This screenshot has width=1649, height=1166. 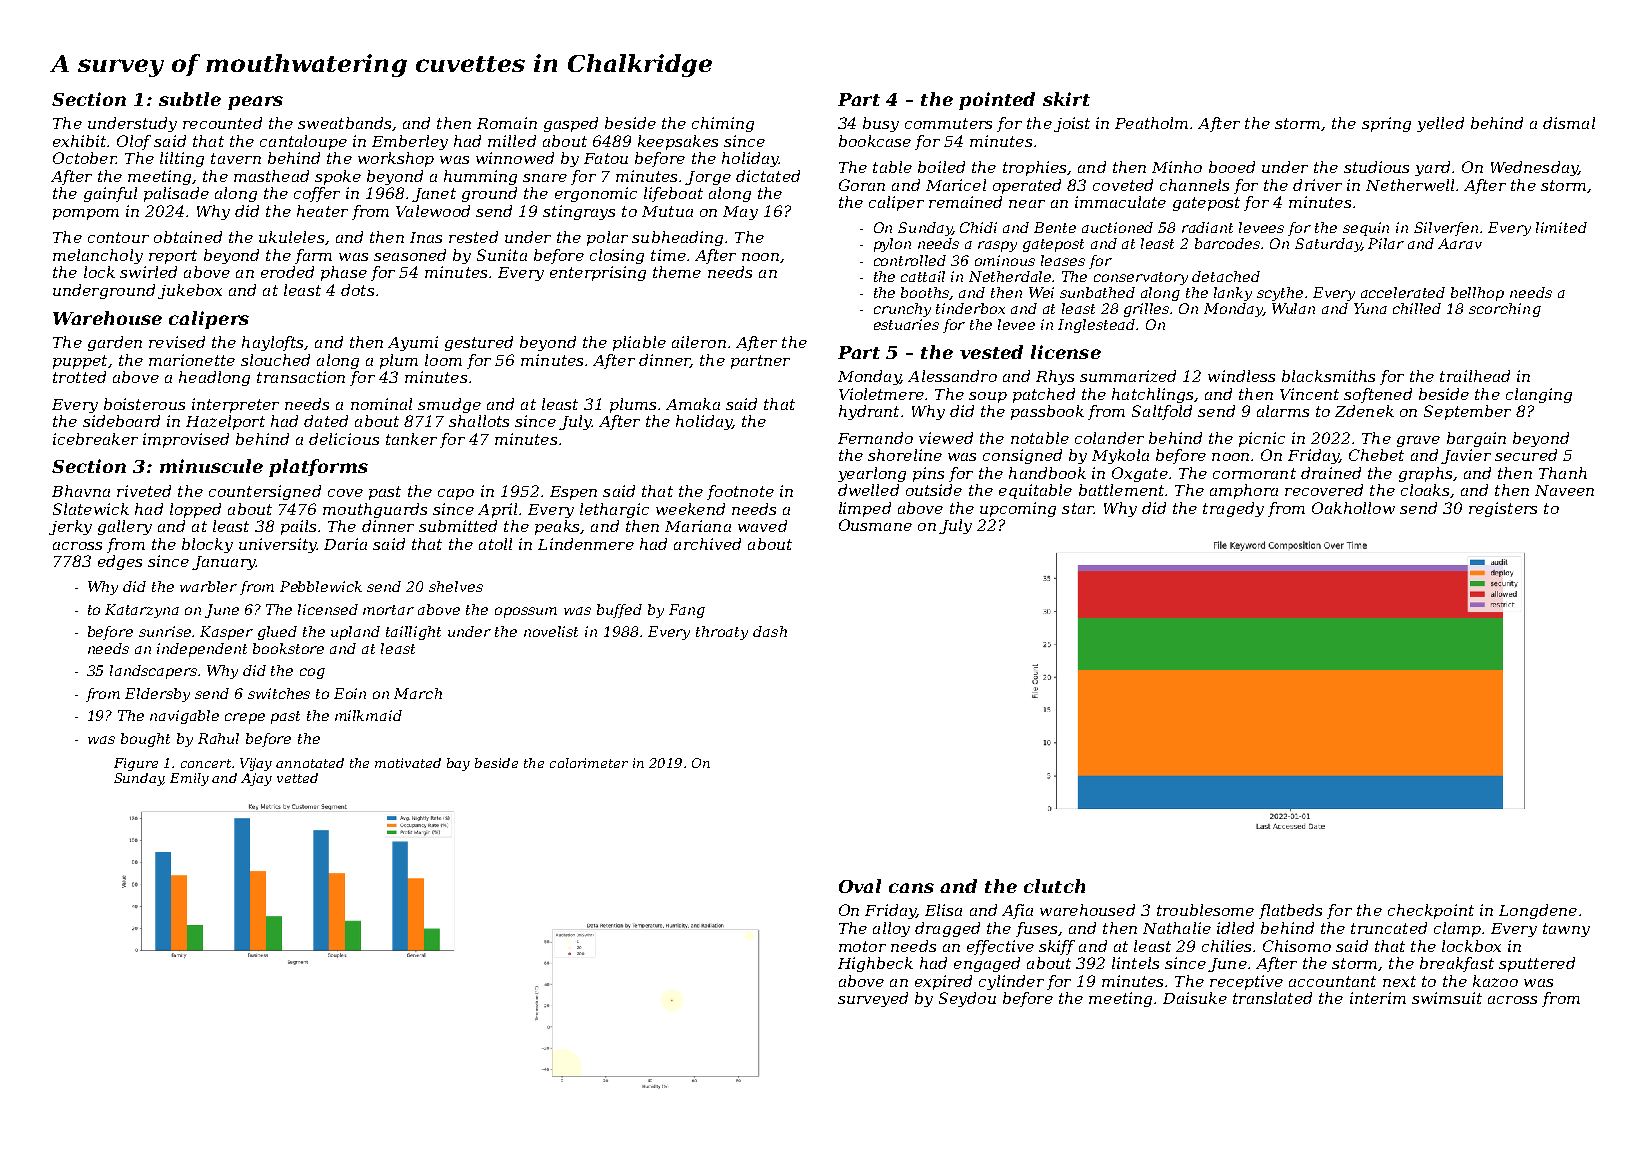 What do you see at coordinates (770, 631) in the screenshot?
I see `dash` at bounding box center [770, 631].
